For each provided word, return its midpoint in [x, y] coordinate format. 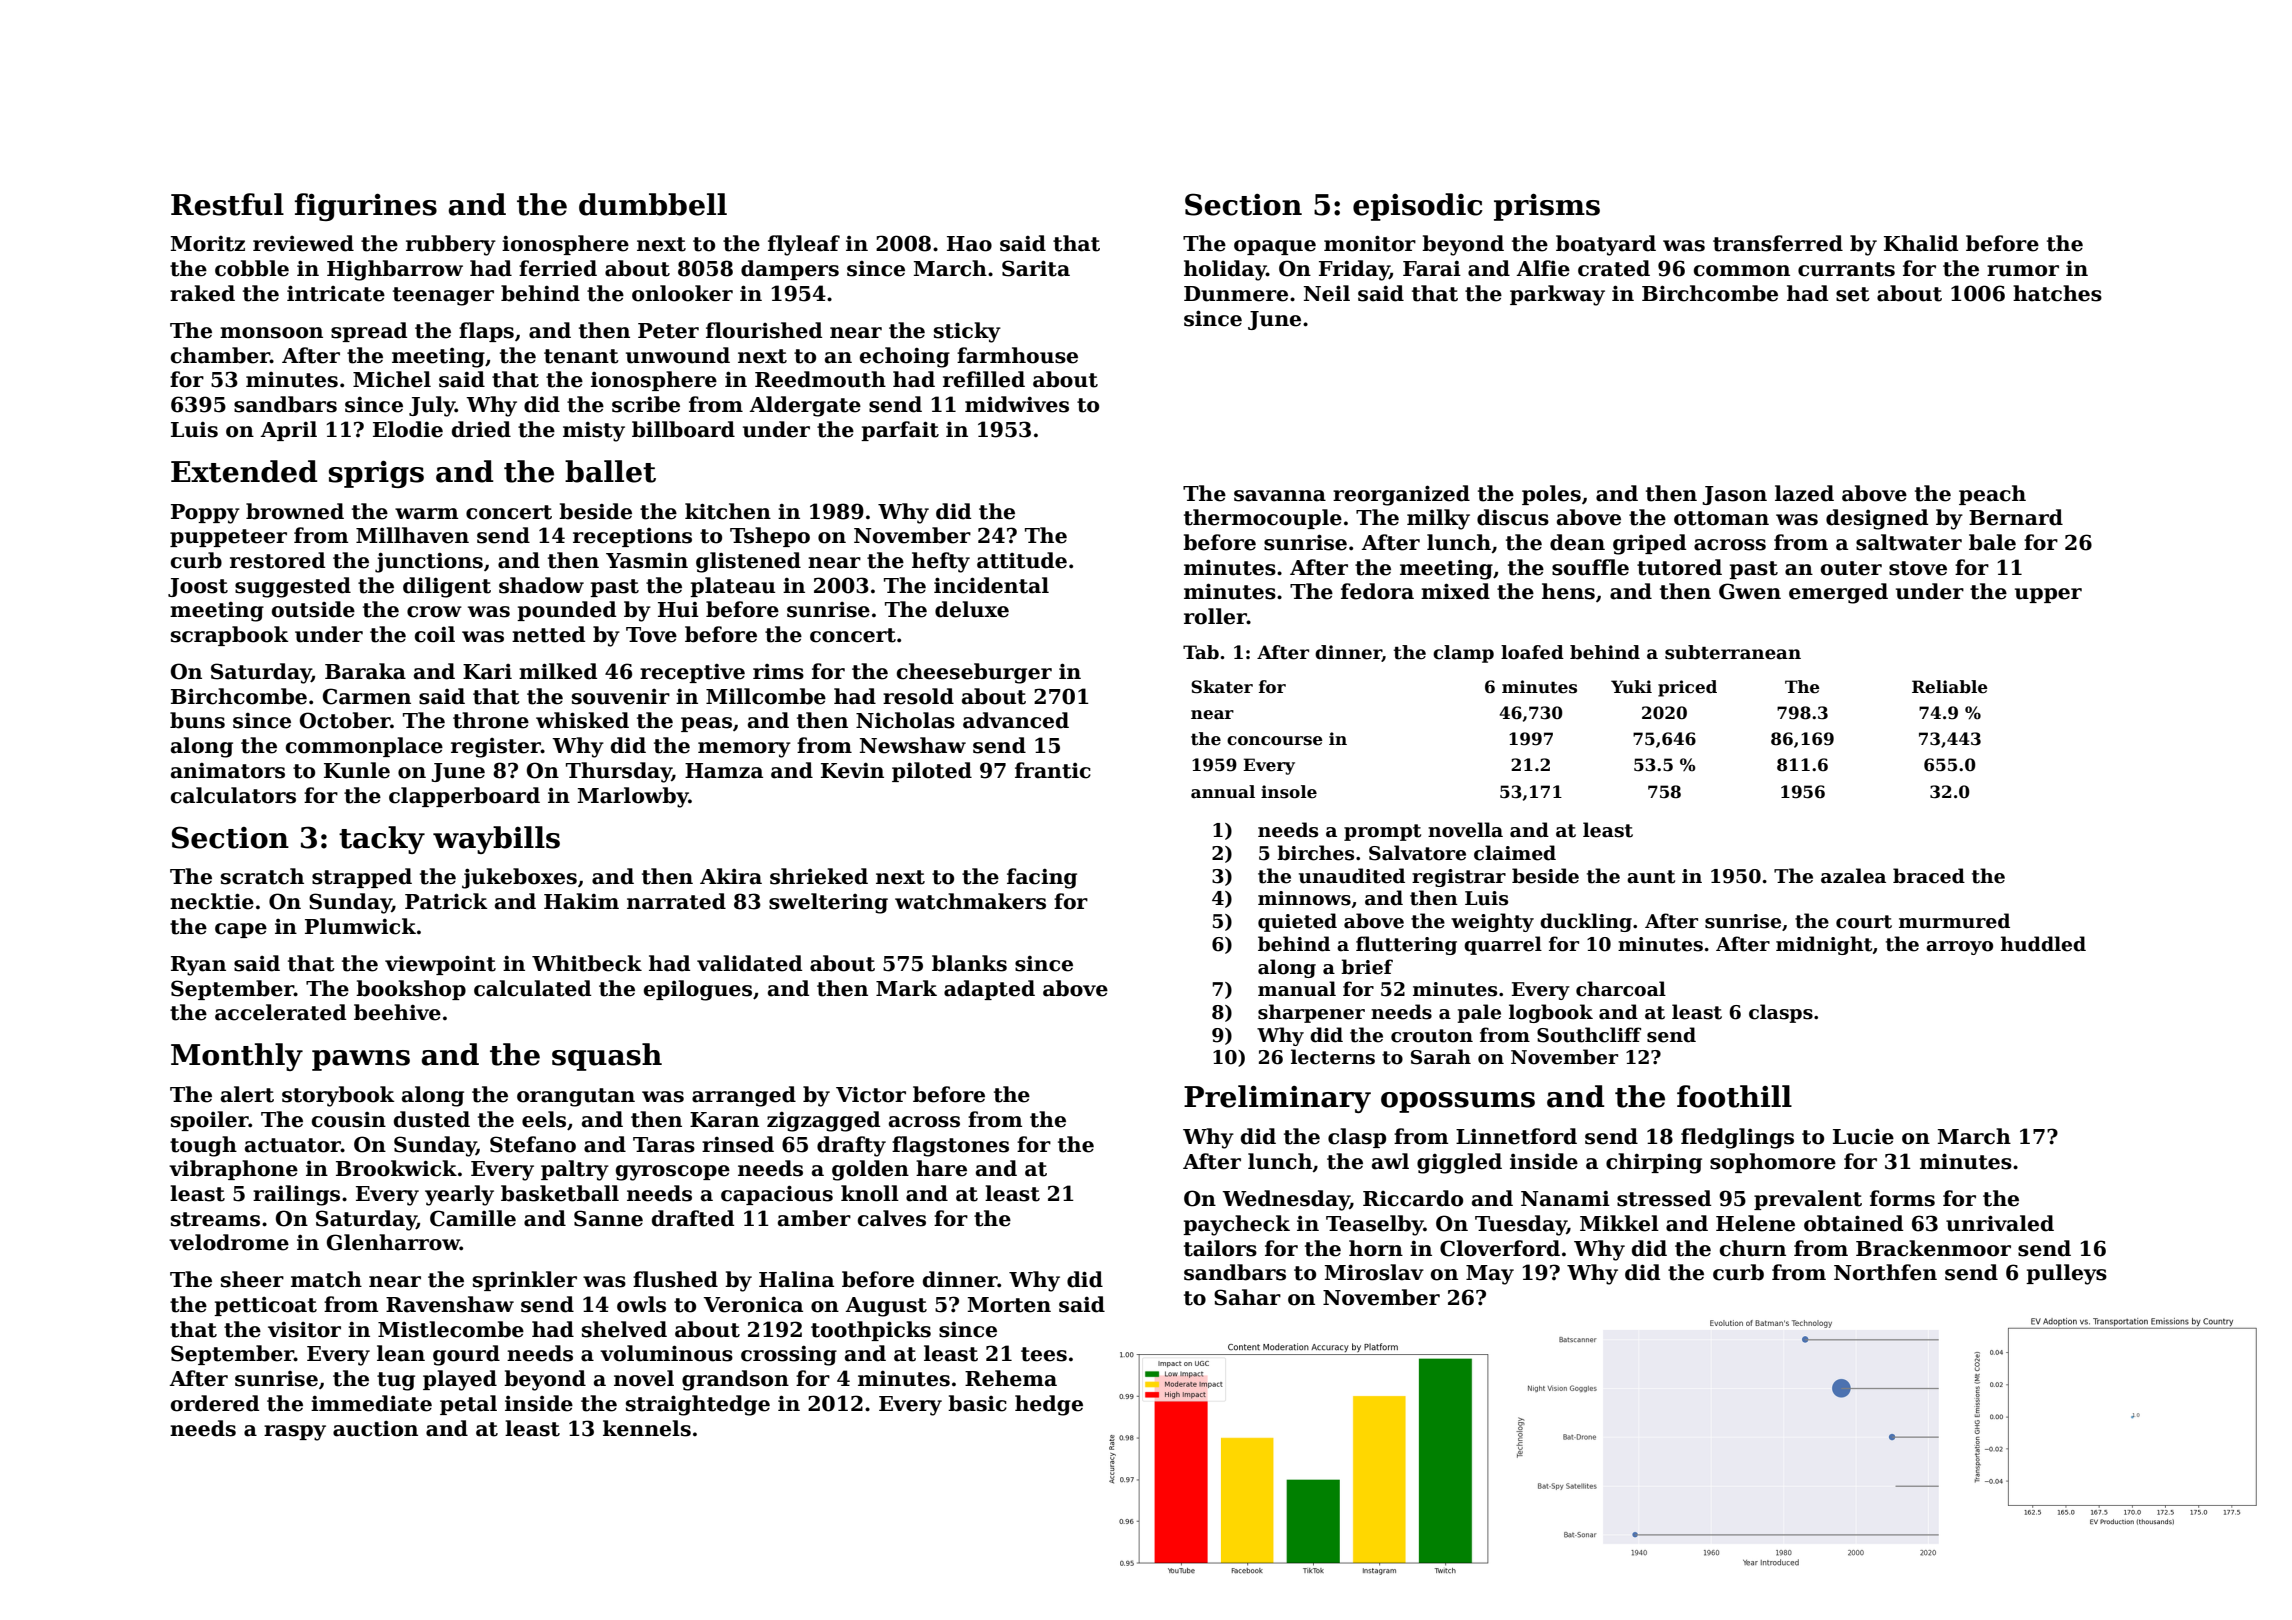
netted [548, 634]
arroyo [1959, 948]
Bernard [2016, 517]
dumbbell [653, 204]
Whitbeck [587, 963]
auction [375, 1429]
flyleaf [804, 245]
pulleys [2066, 1274]
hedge [1049, 1405]
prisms [1547, 207]
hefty [941, 562]
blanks [969, 963]
